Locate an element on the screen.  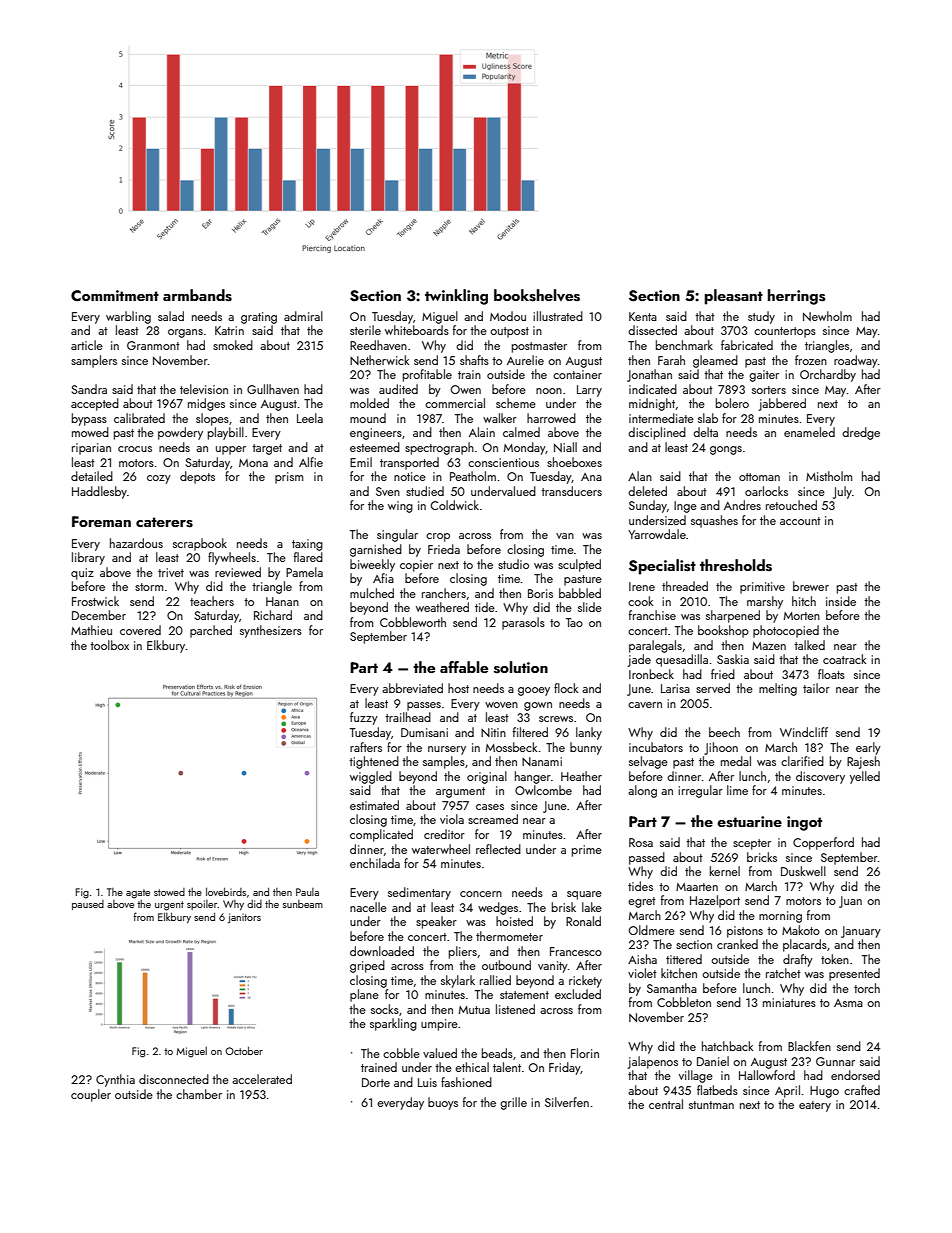
screamed is located at coordinates (493, 819).
